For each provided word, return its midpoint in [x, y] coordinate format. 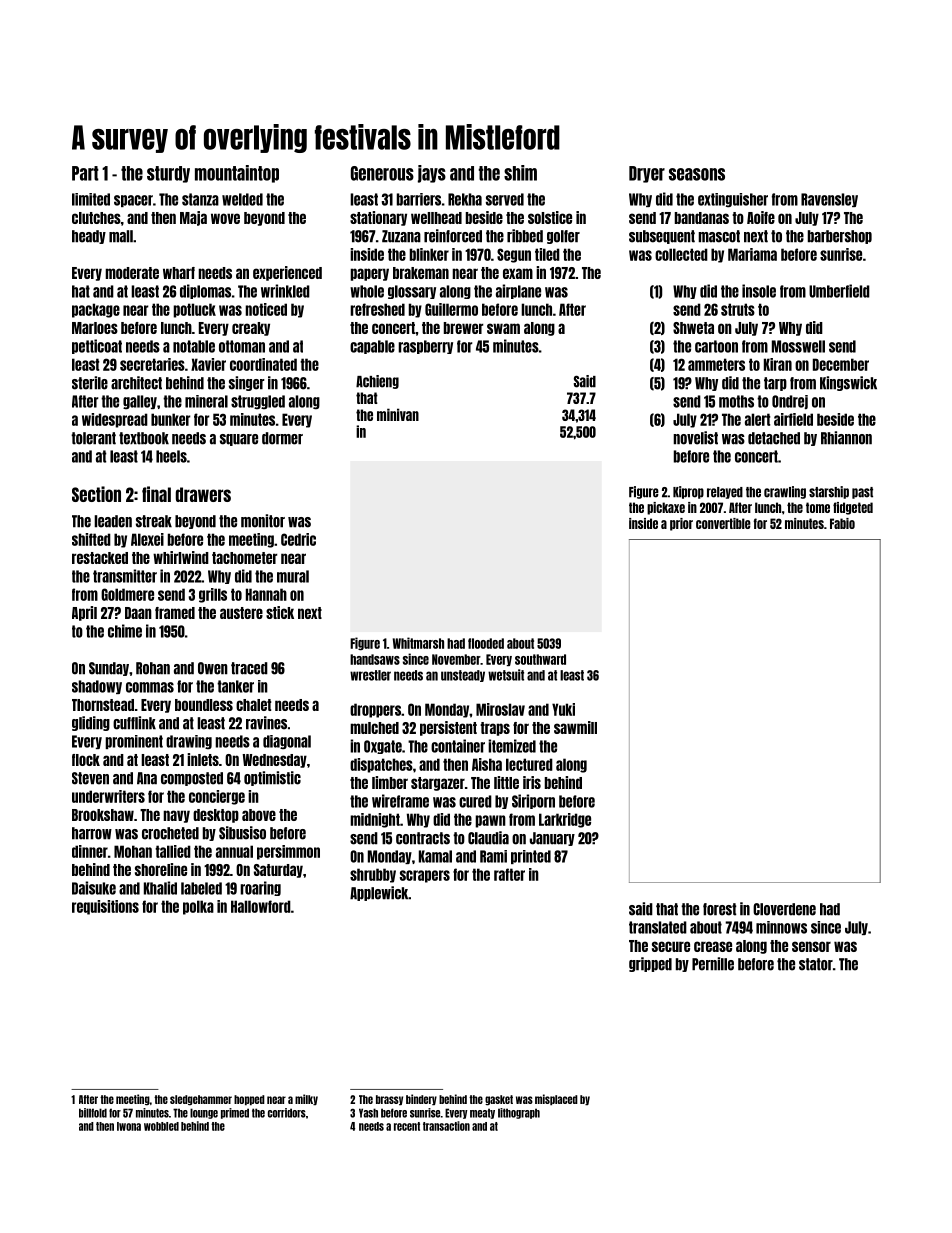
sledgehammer [201, 1100]
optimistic [272, 778]
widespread [115, 420]
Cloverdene [784, 909]
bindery [421, 1100]
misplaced [556, 1100]
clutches [96, 218]
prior [681, 524]
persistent [448, 728]
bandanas [702, 218]
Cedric [298, 539]
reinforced [453, 236]
